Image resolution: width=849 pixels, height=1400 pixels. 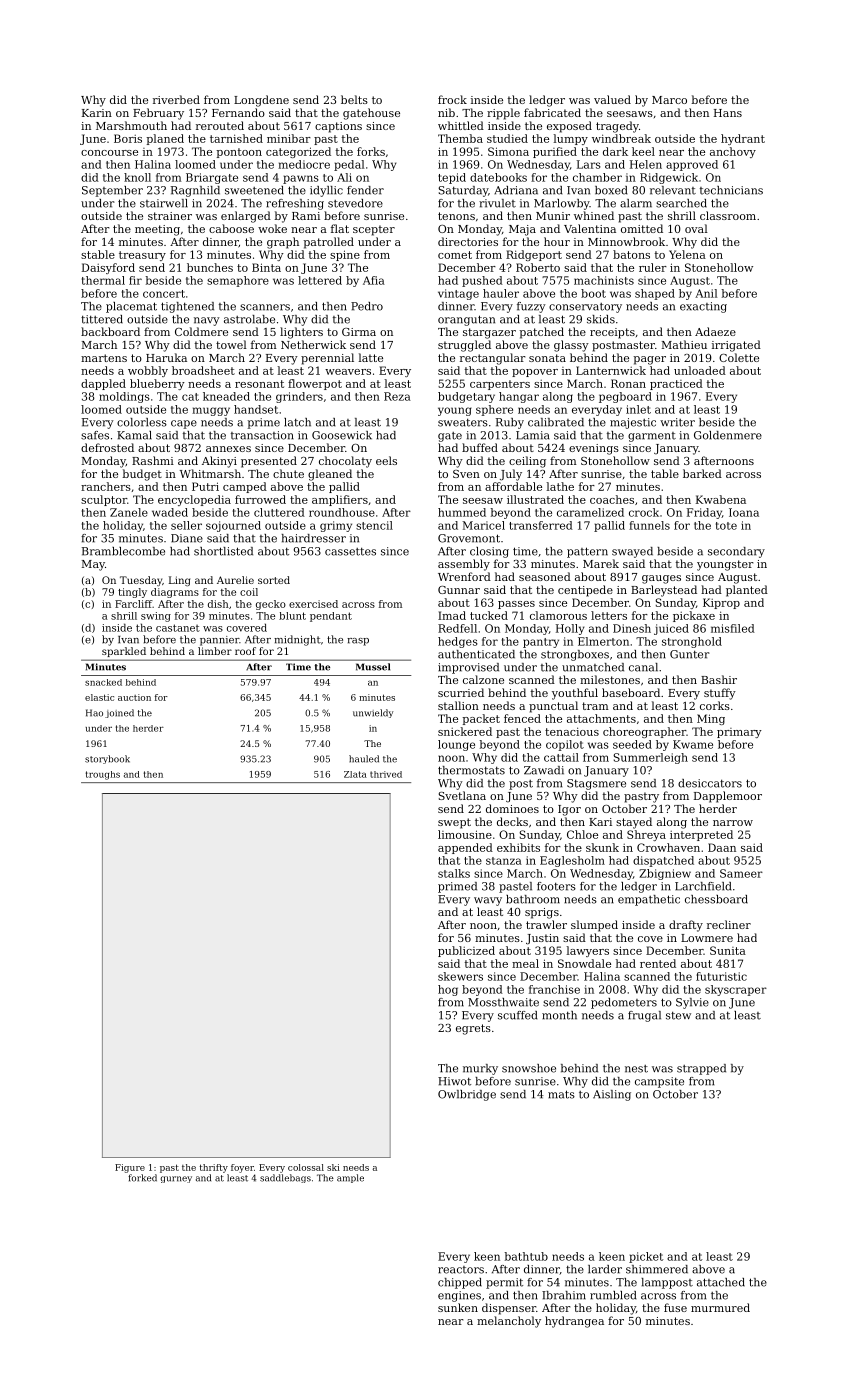 I want to click on stargazer, so click(x=489, y=333).
